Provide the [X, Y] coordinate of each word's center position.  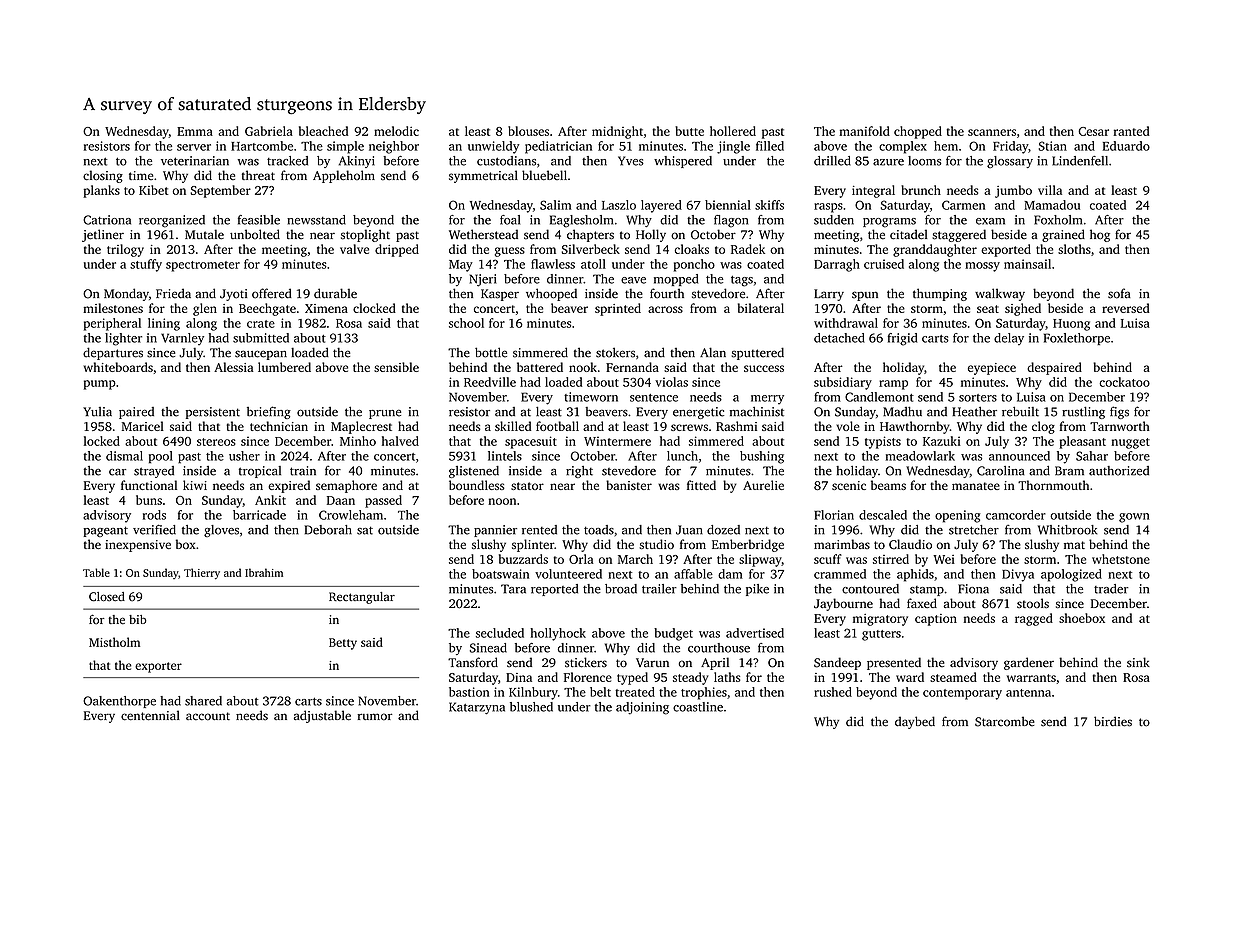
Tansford [473, 662]
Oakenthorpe [119, 702]
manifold [864, 131]
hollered [733, 131]
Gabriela [269, 131]
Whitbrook [1067, 530]
